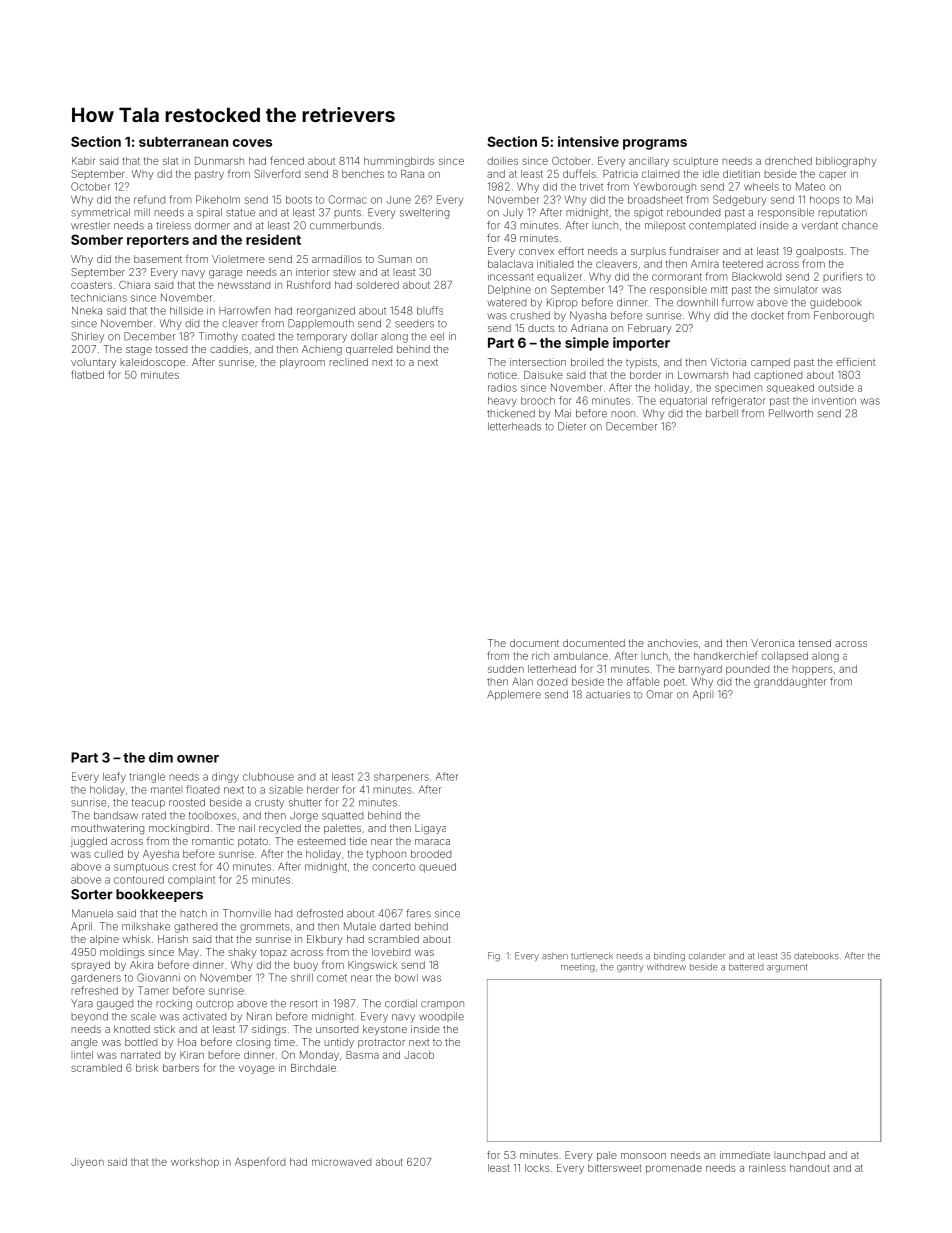  I want to click on bibliography, so click(846, 162).
